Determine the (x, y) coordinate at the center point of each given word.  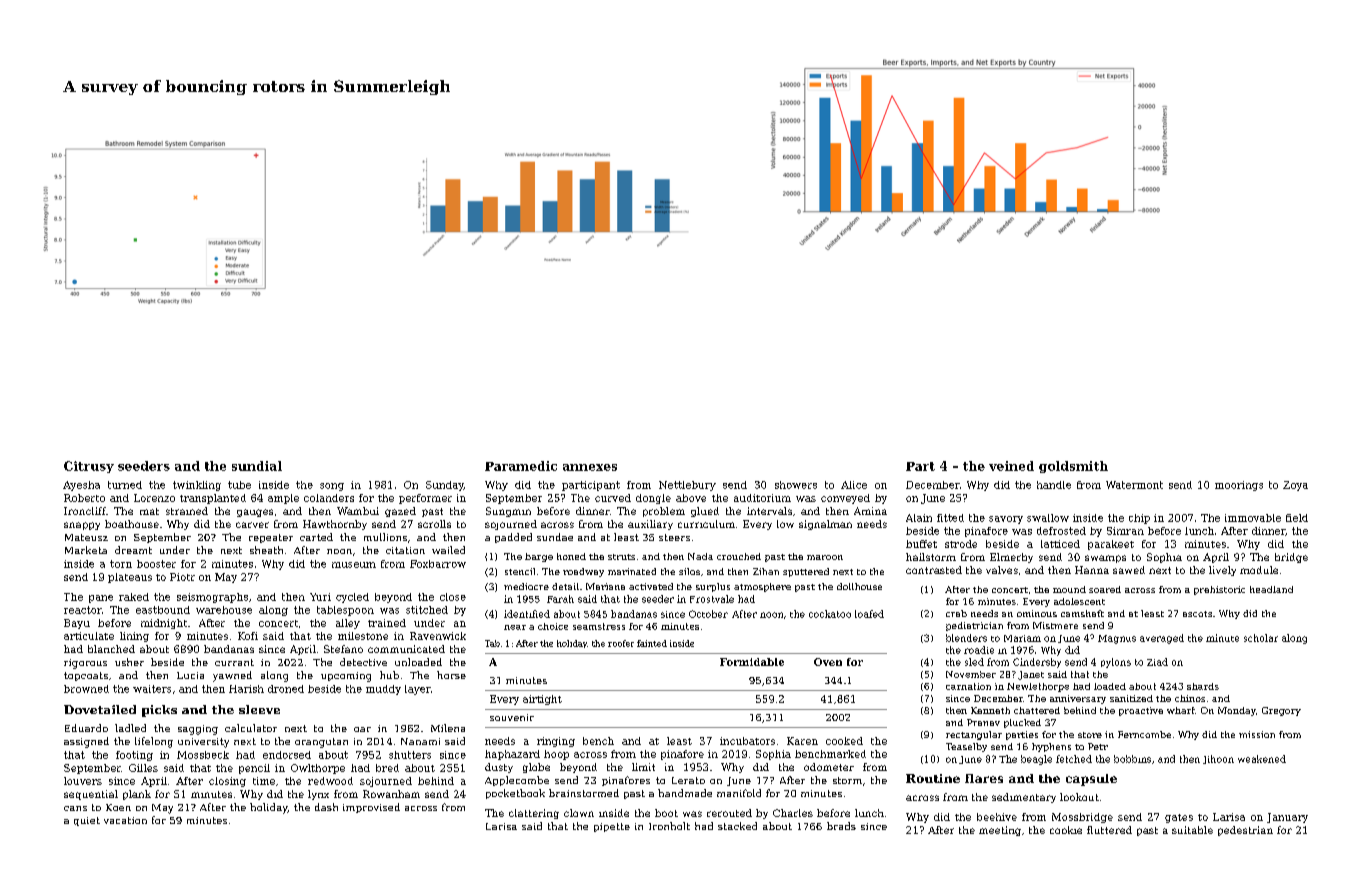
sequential (91, 795)
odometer (829, 767)
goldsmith (1073, 467)
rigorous (85, 664)
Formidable (752, 662)
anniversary (1078, 699)
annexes (590, 467)
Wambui (358, 511)
